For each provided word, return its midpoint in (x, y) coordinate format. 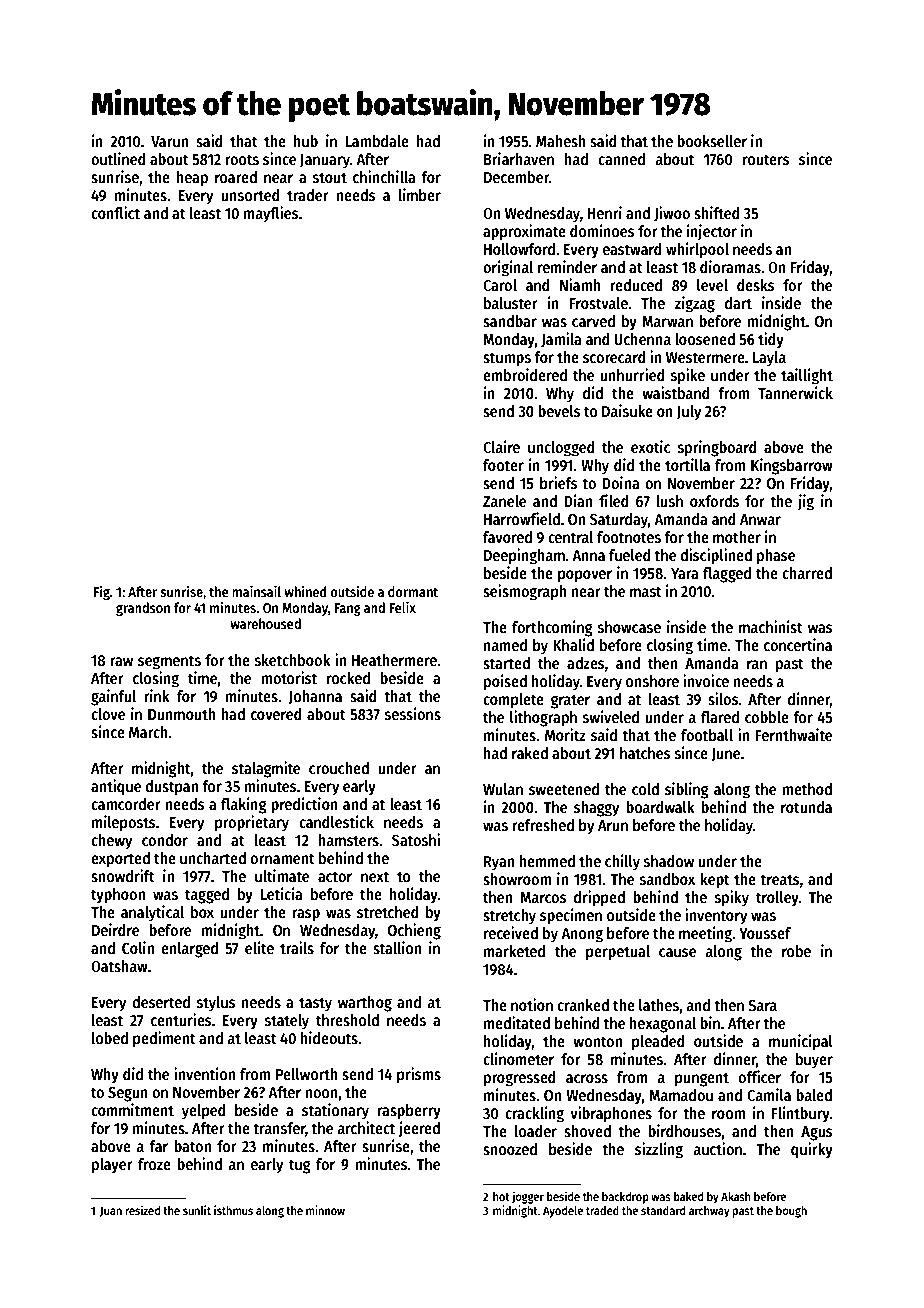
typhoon (118, 896)
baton (192, 1146)
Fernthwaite (793, 734)
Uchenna (643, 339)
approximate (524, 232)
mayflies (271, 214)
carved (593, 321)
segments (169, 662)
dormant (413, 591)
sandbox (667, 879)
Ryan (499, 863)
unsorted (250, 195)
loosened (705, 339)
